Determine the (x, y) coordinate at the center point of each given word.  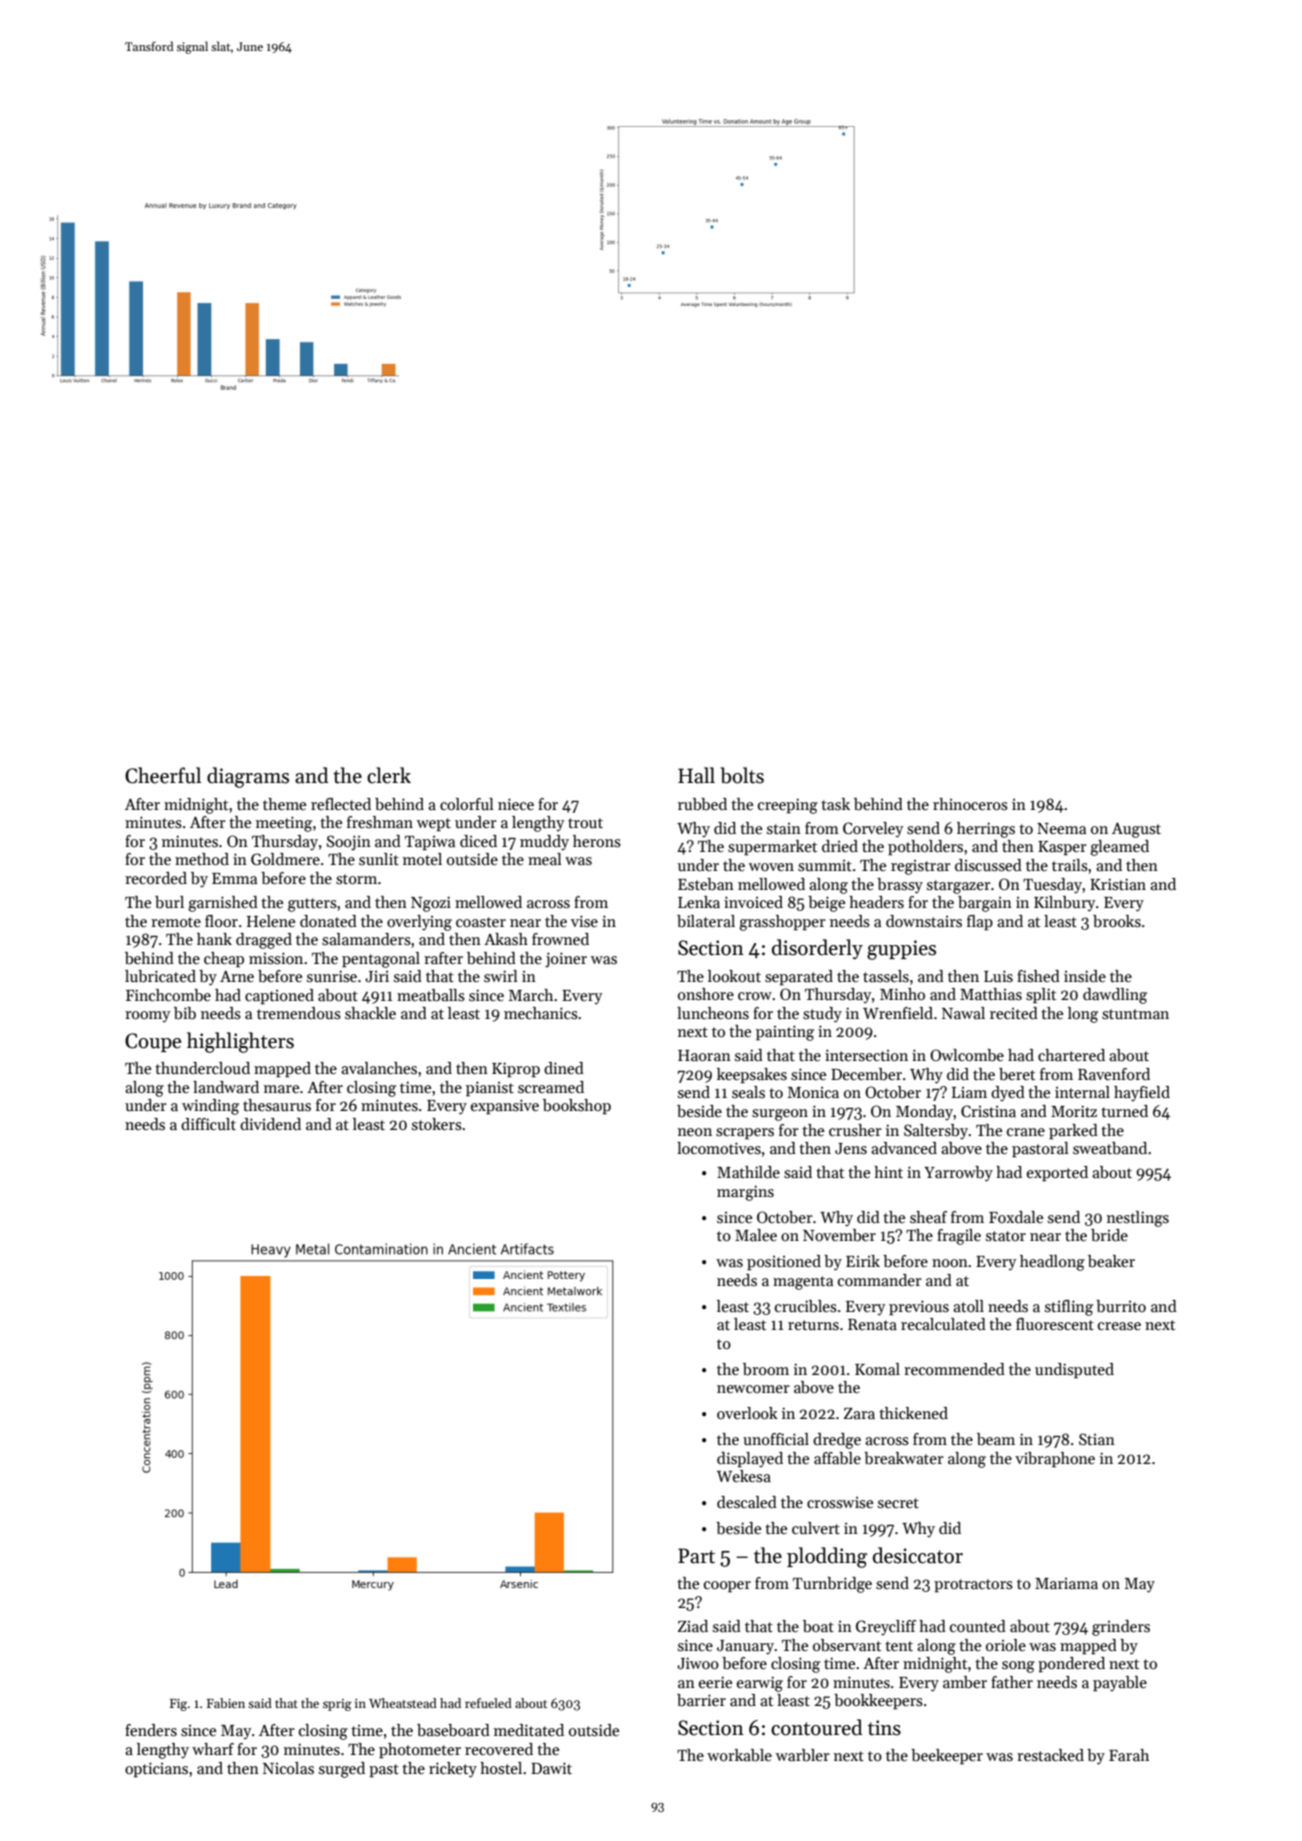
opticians (156, 1770)
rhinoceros (970, 804)
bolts (742, 775)
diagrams (248, 777)
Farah (1129, 1755)
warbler (803, 1755)
